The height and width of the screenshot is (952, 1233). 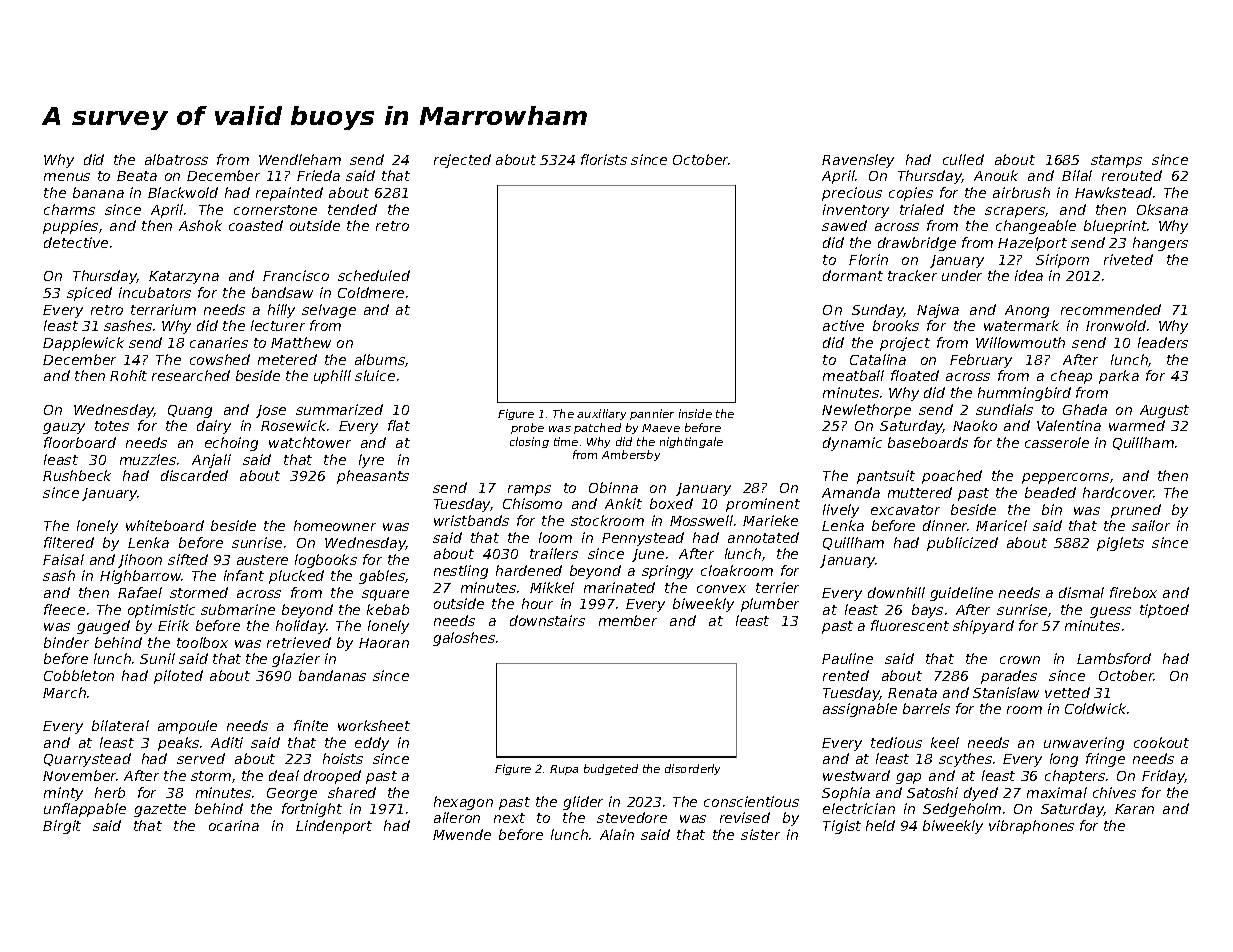 What do you see at coordinates (176, 159) in the screenshot?
I see `albatross` at bounding box center [176, 159].
